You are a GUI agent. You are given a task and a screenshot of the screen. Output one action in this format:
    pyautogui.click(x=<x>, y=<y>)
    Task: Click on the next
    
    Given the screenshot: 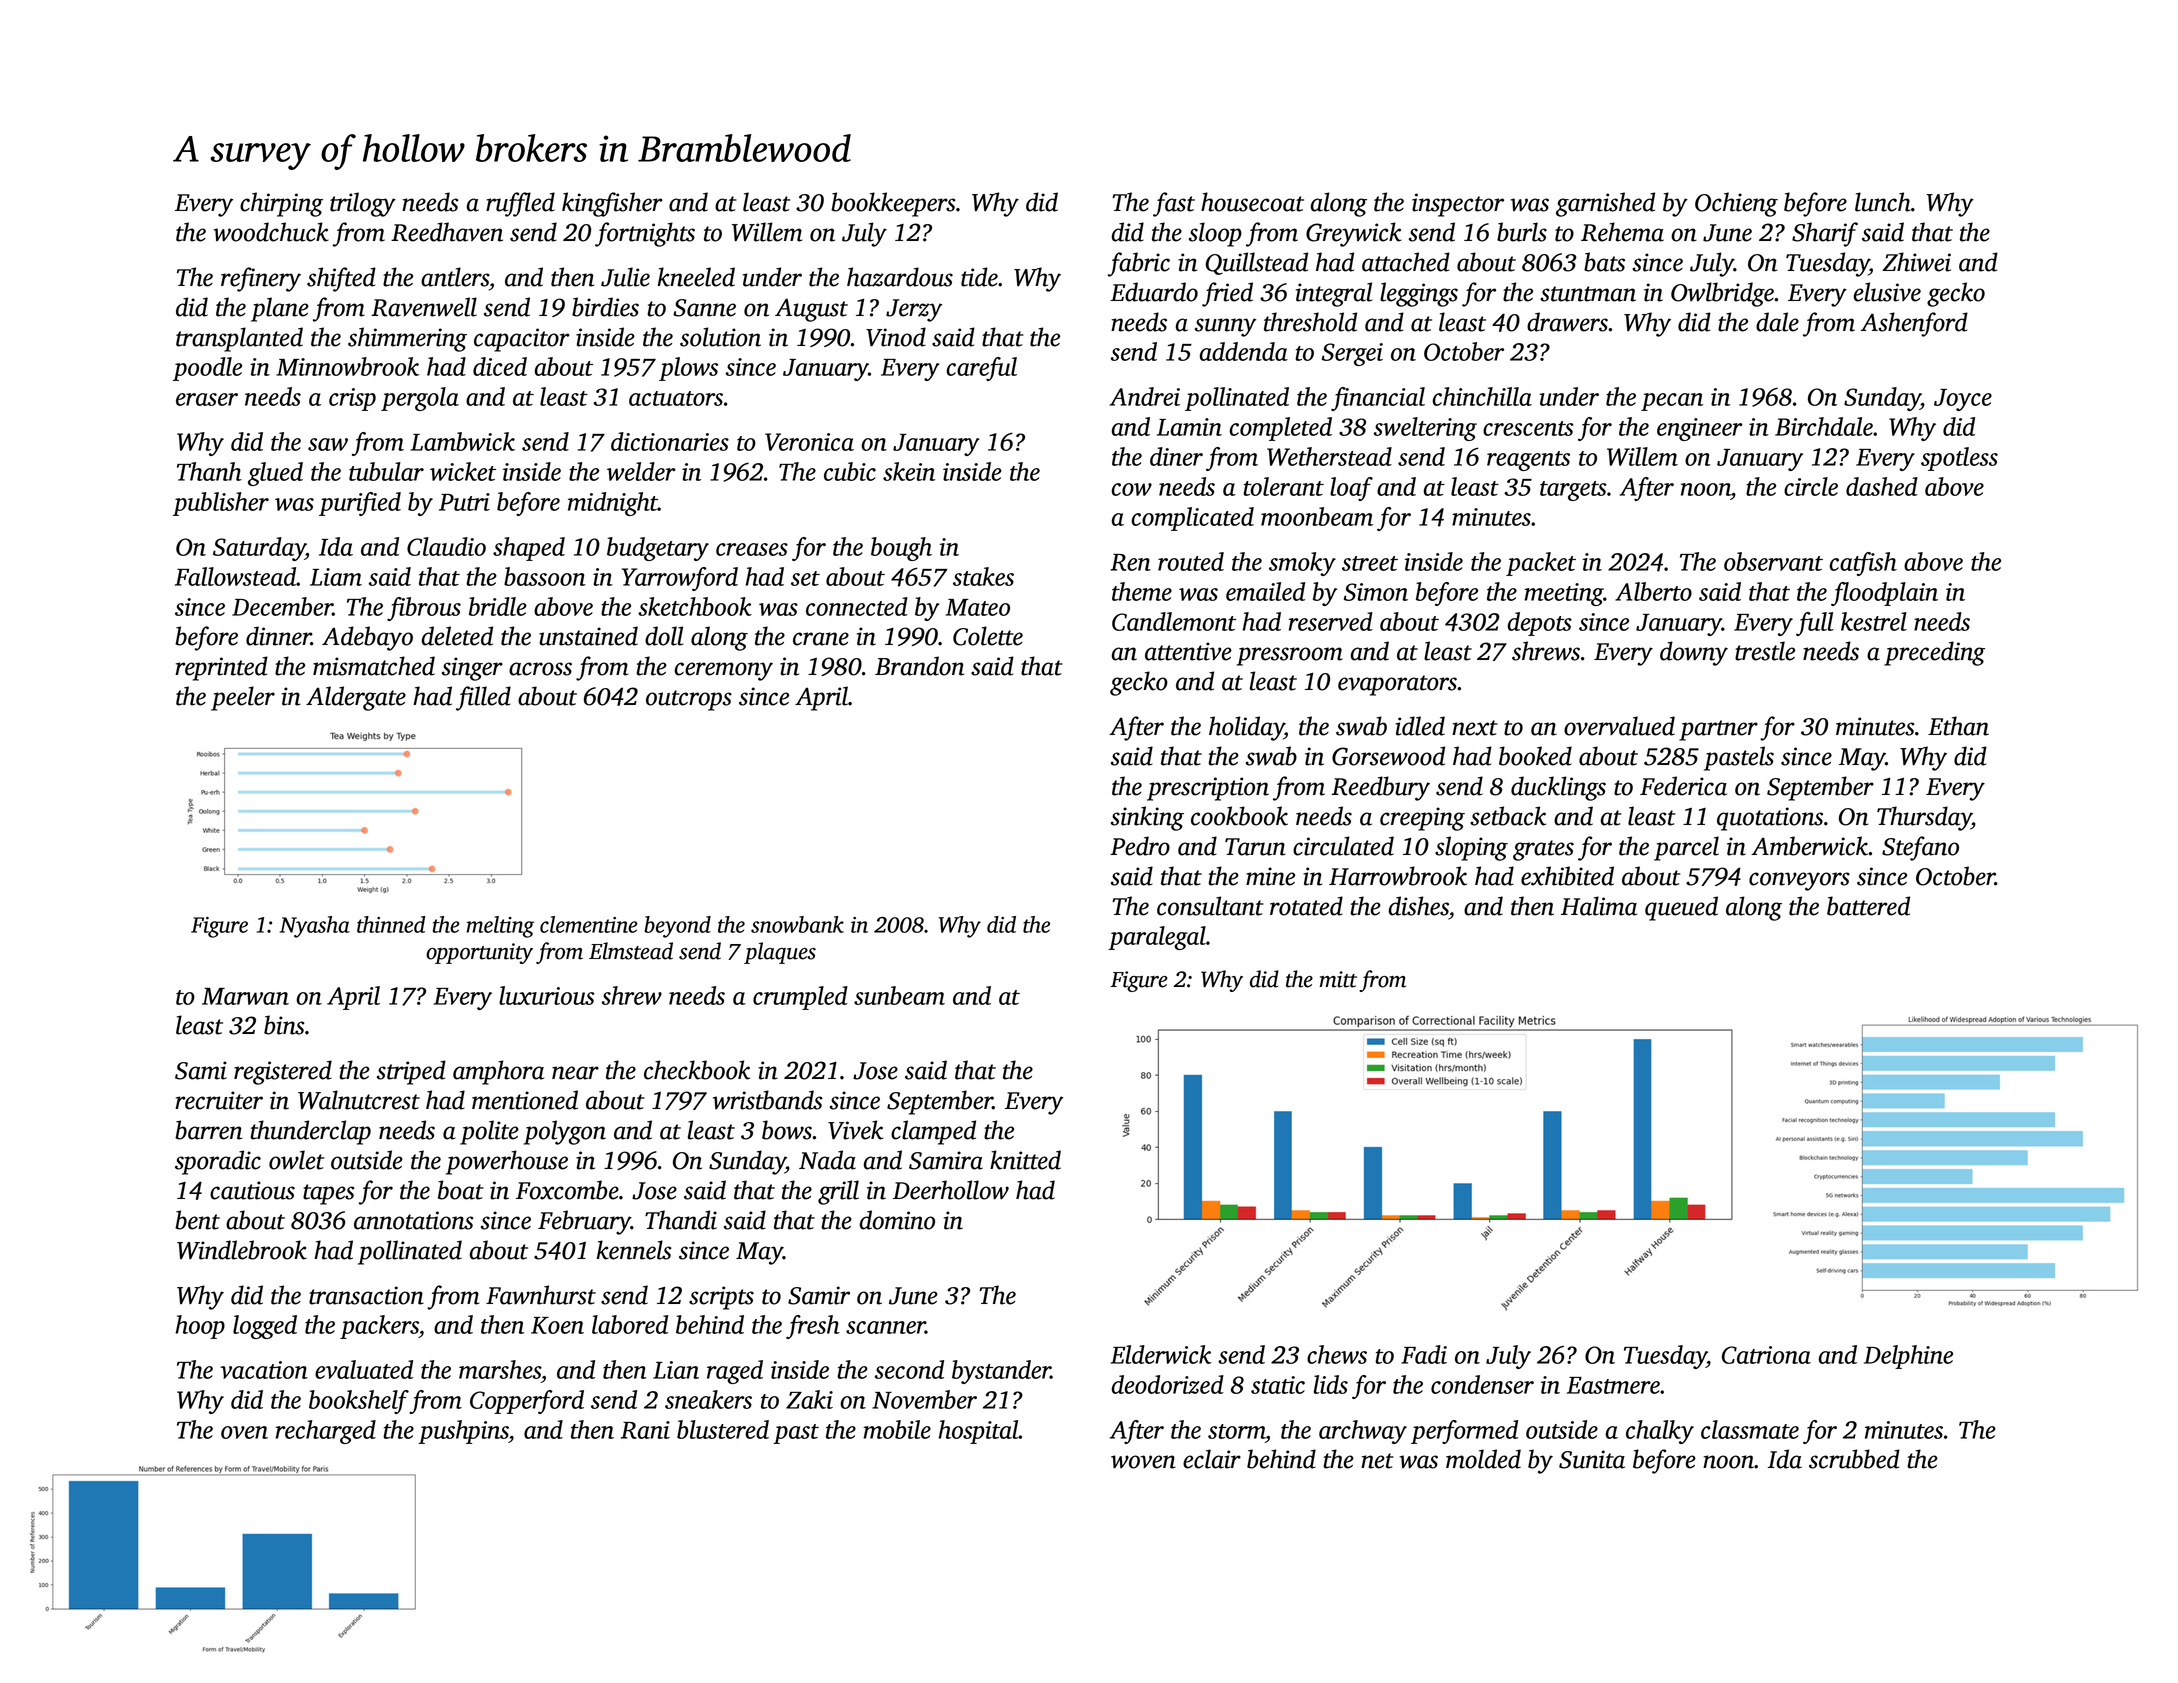 What is the action you would take?
    pyautogui.click(x=1475, y=728)
